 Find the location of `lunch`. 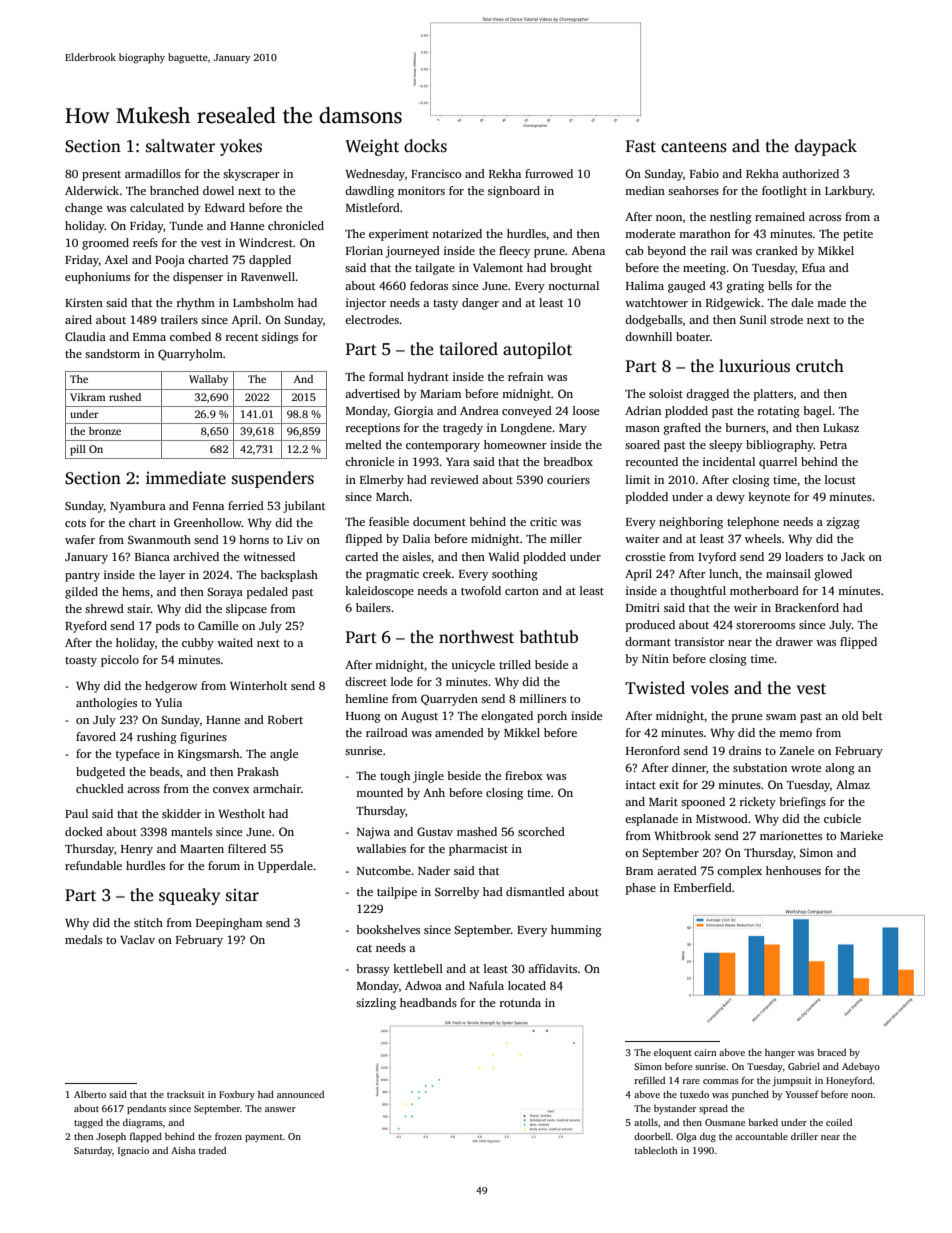

lunch is located at coordinates (723, 573).
